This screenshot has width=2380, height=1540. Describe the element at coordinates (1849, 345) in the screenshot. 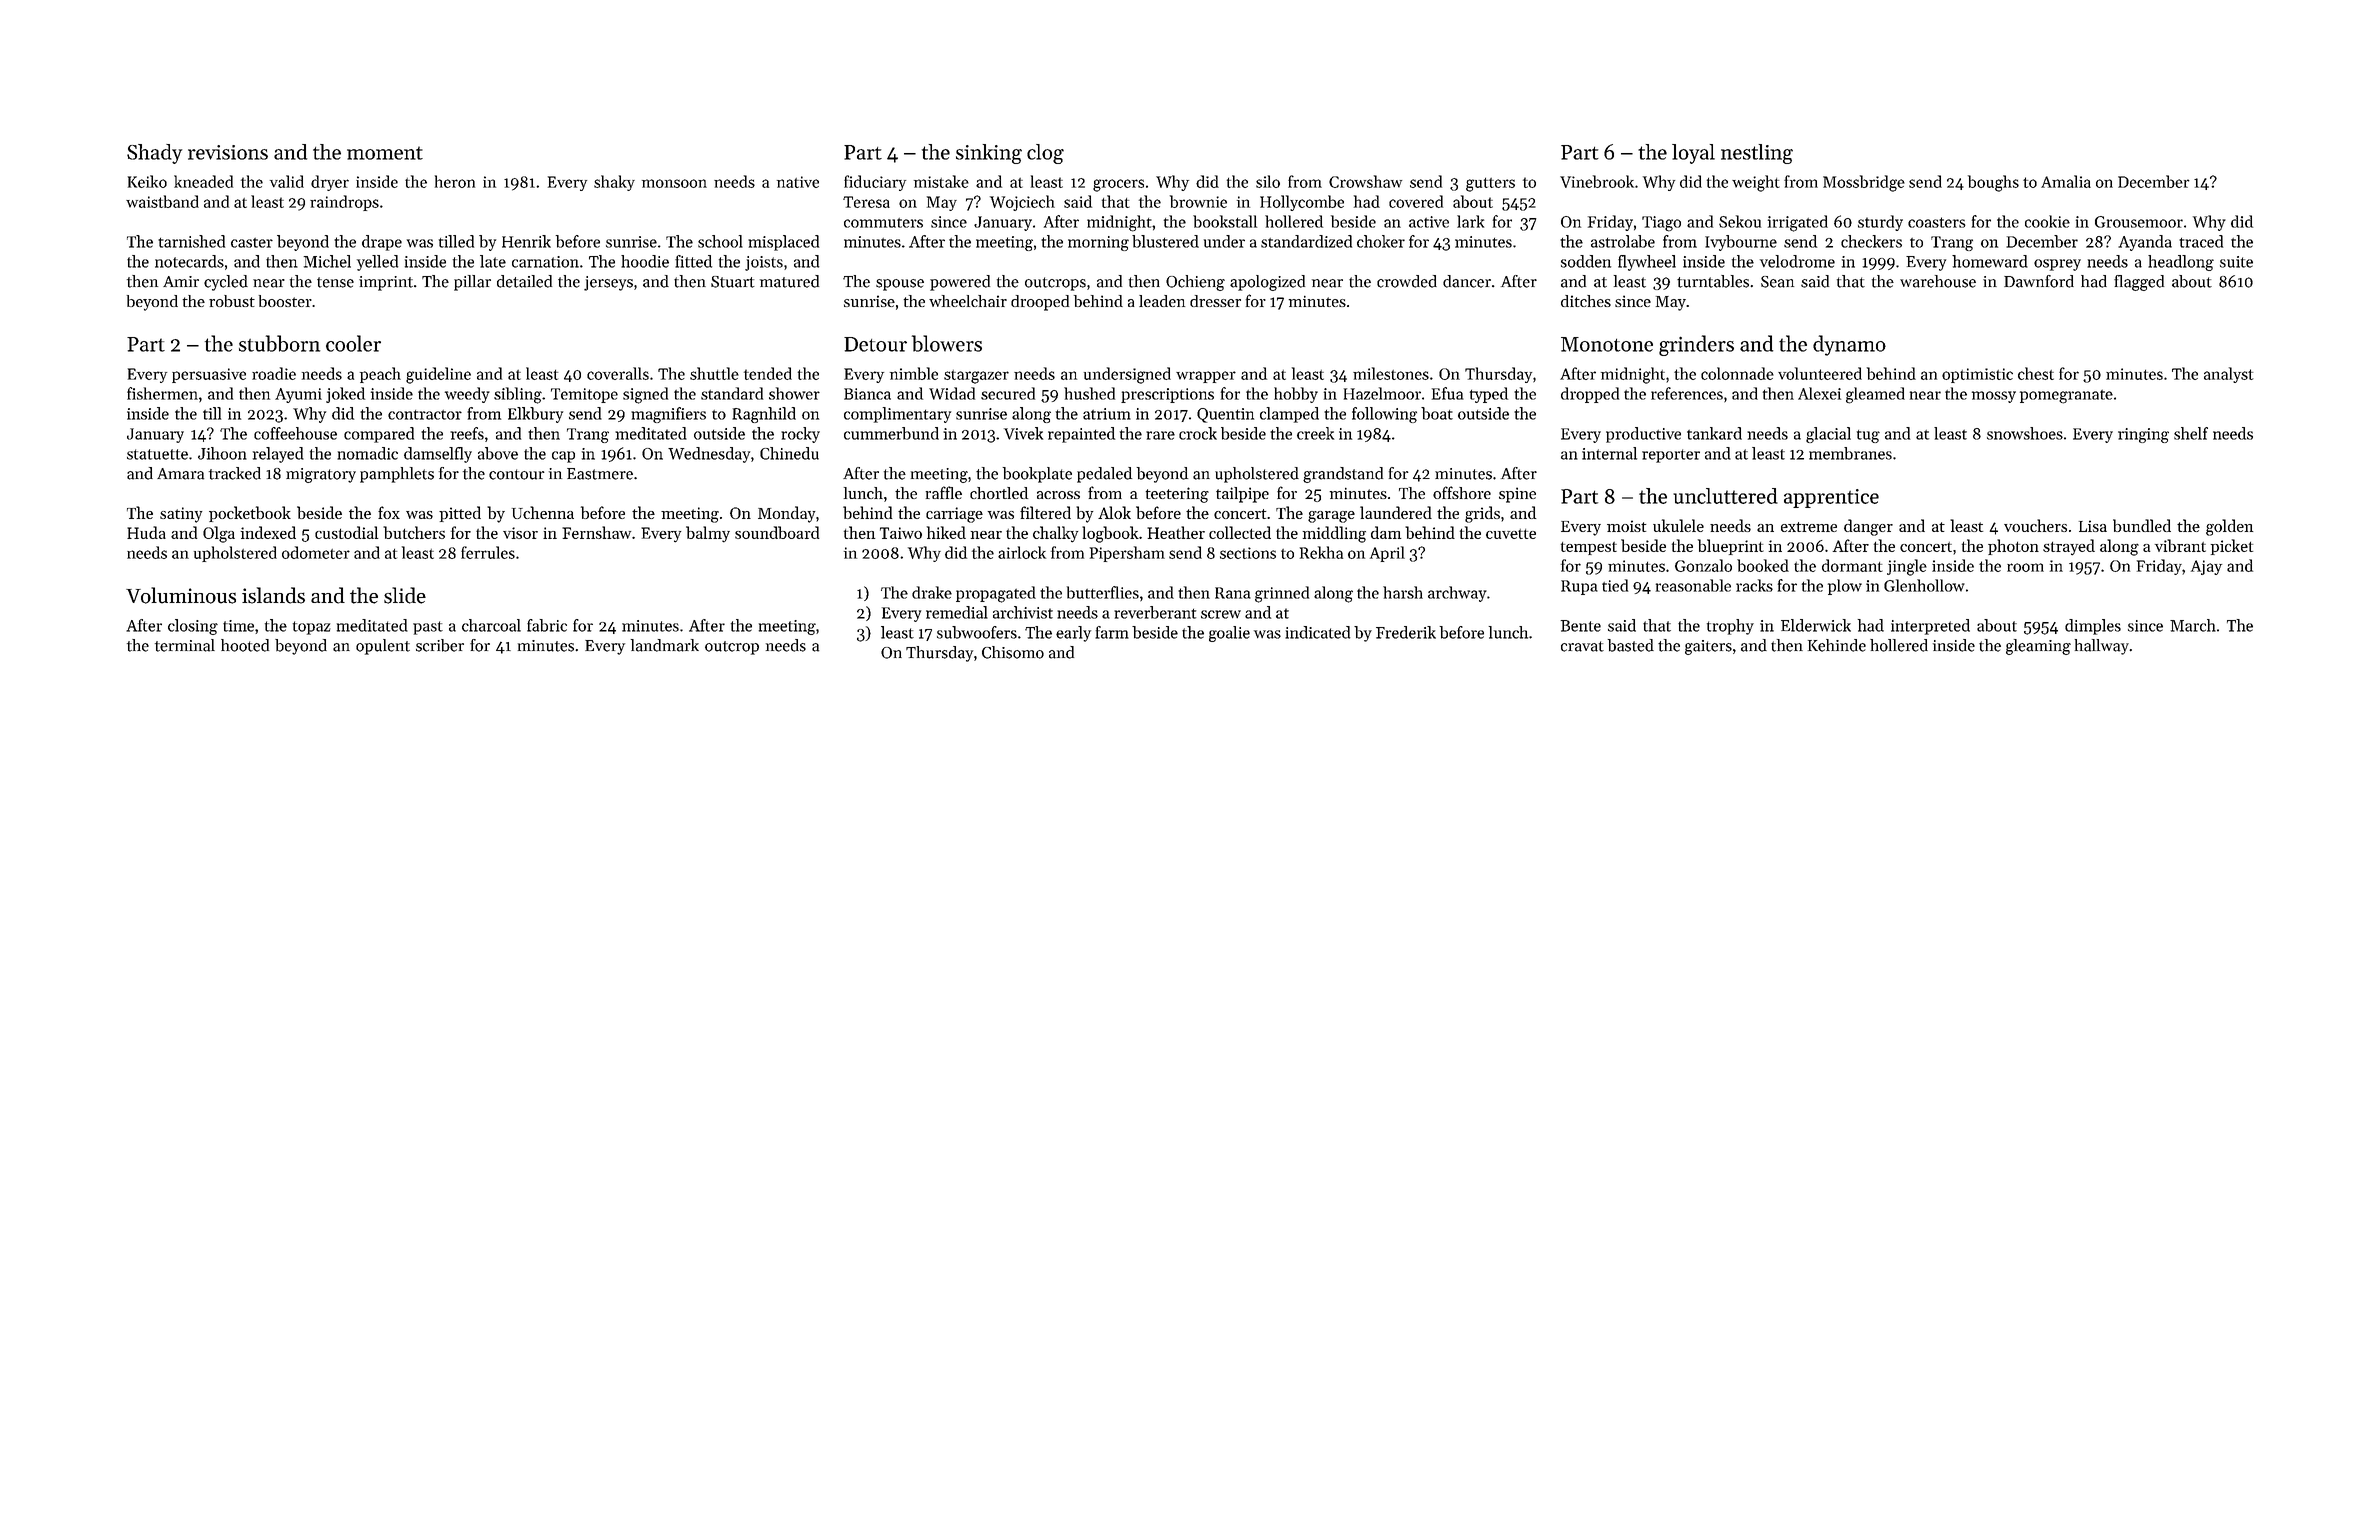

I see `dynamo` at that location.
